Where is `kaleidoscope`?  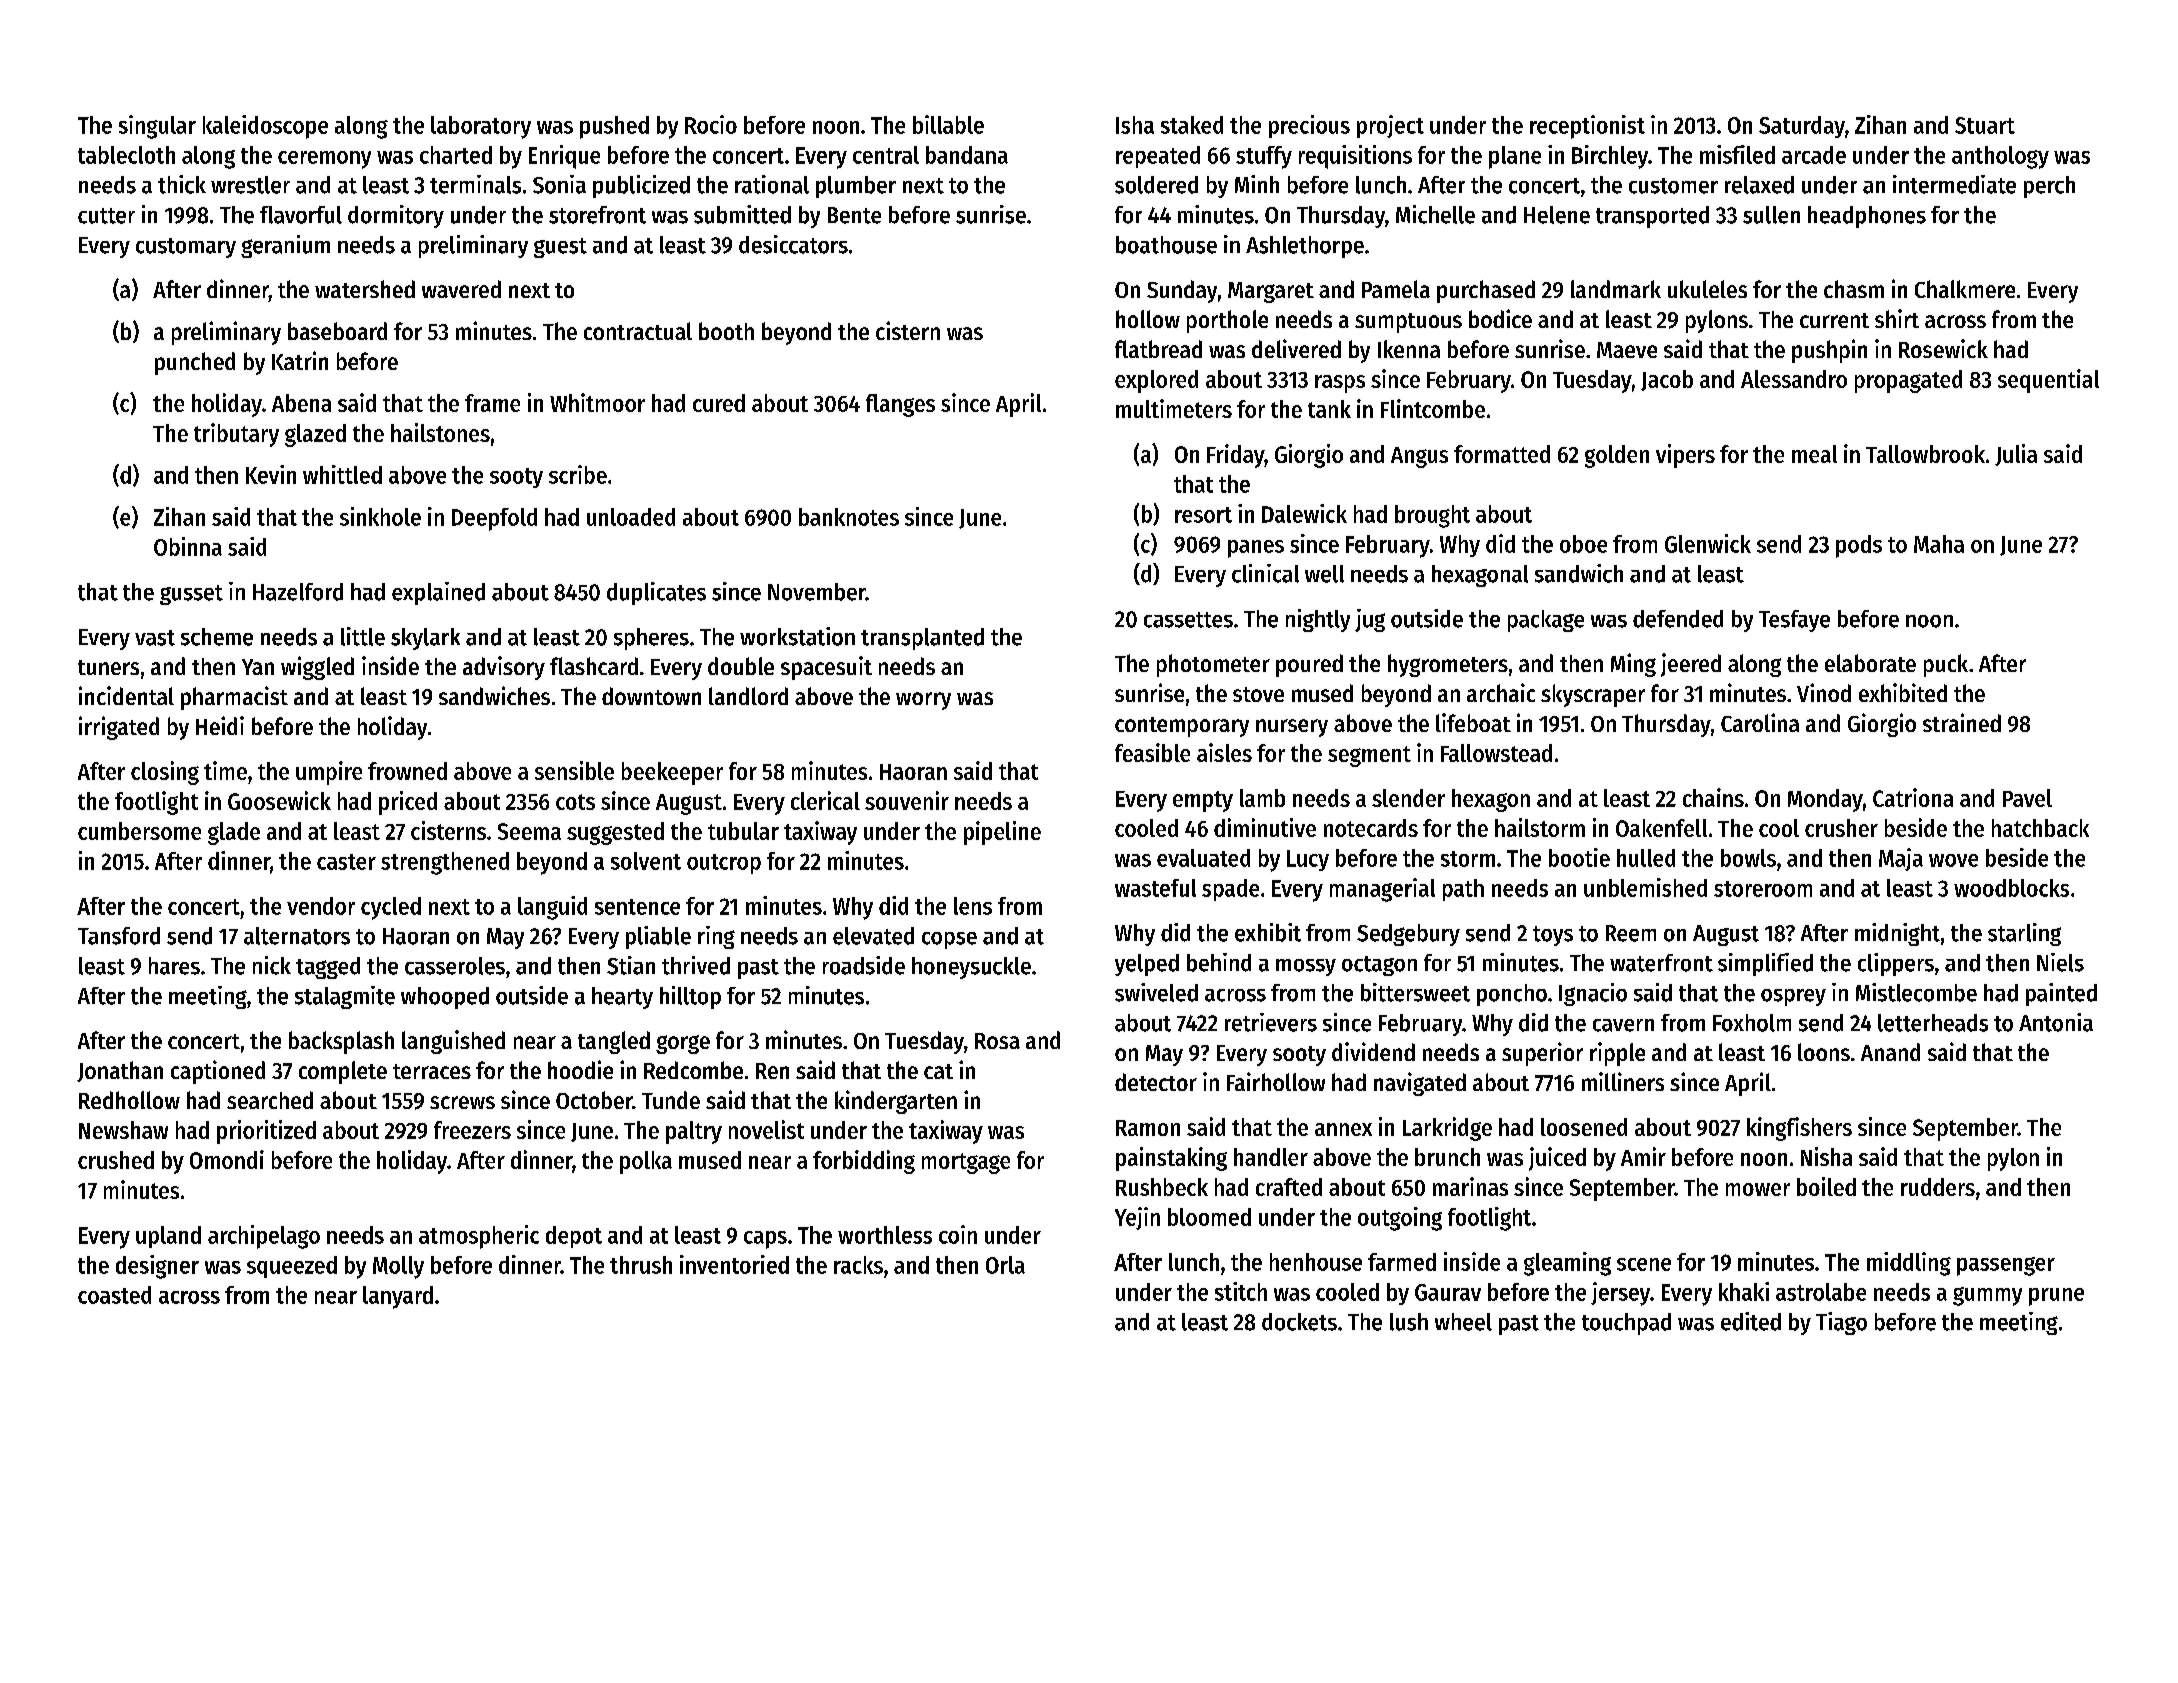 kaleidoscope is located at coordinates (265, 127).
